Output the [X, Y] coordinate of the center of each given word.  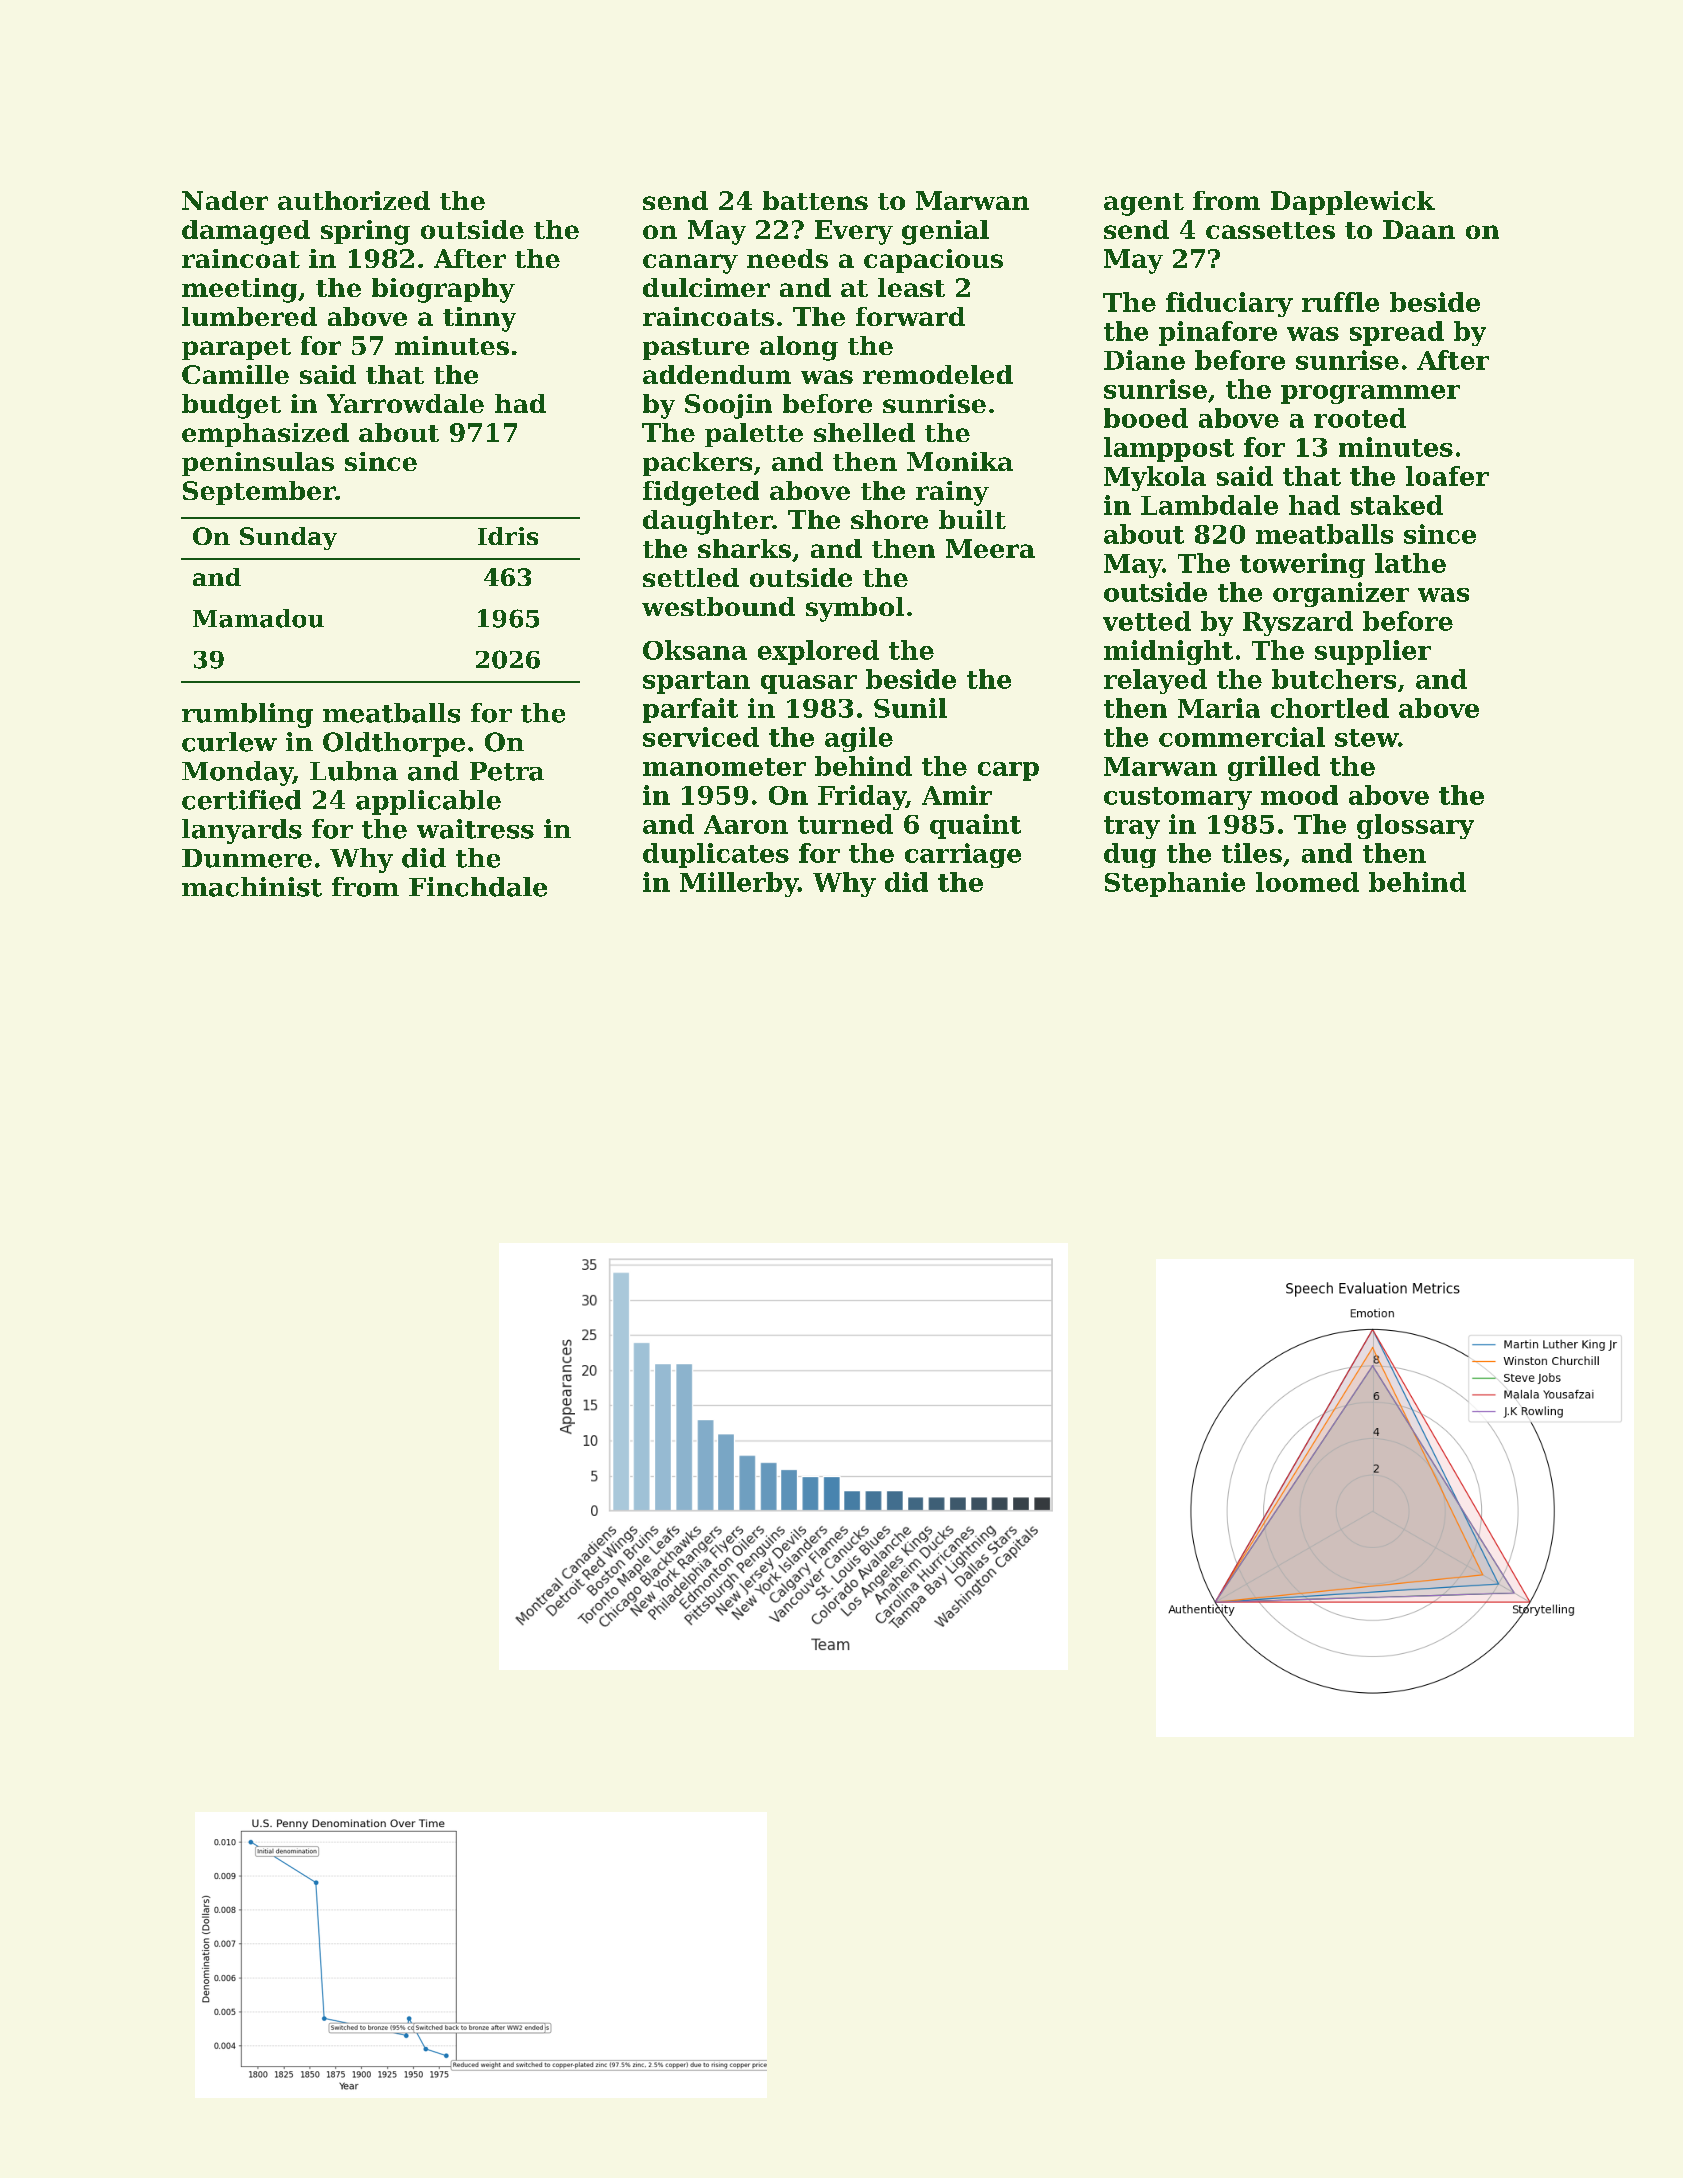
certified [241, 800]
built [972, 519]
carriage [963, 855]
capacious [933, 261]
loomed [1307, 882]
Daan [1419, 229]
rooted [1360, 418]
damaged [246, 232]
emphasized [265, 435]
